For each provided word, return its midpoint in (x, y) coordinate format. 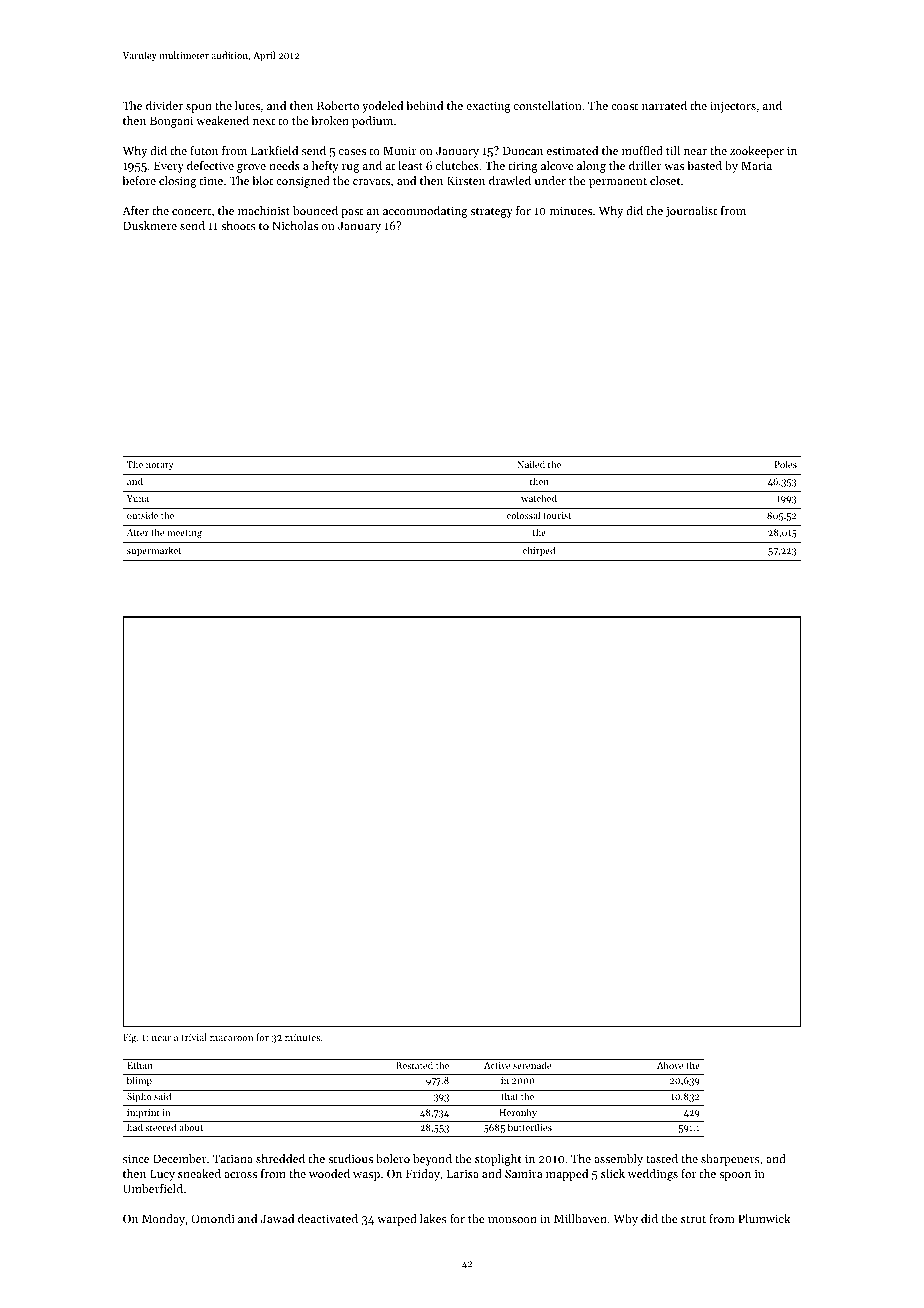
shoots (238, 225)
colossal (523, 515)
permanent (618, 183)
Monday (163, 1220)
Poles (786, 464)
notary (160, 466)
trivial (194, 1037)
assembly (618, 1160)
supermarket (154, 551)
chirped (539, 551)
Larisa (463, 1173)
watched (539, 498)
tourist (557, 515)
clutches (457, 165)
